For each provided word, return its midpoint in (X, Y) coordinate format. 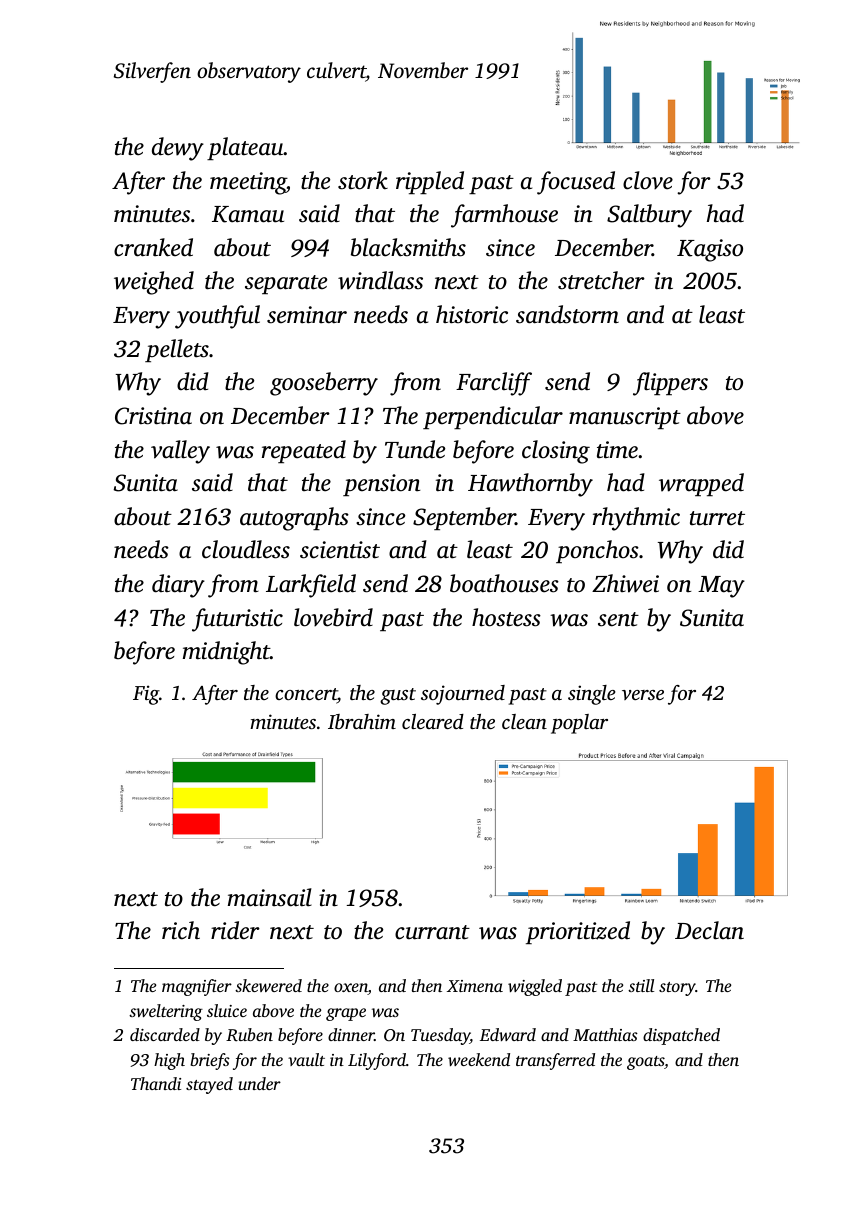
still (641, 985)
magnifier (197, 987)
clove (648, 180)
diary (178, 586)
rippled (430, 182)
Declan (709, 930)
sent (618, 619)
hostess (506, 617)
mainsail (270, 897)
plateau (245, 148)
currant (432, 932)
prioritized (578, 932)
